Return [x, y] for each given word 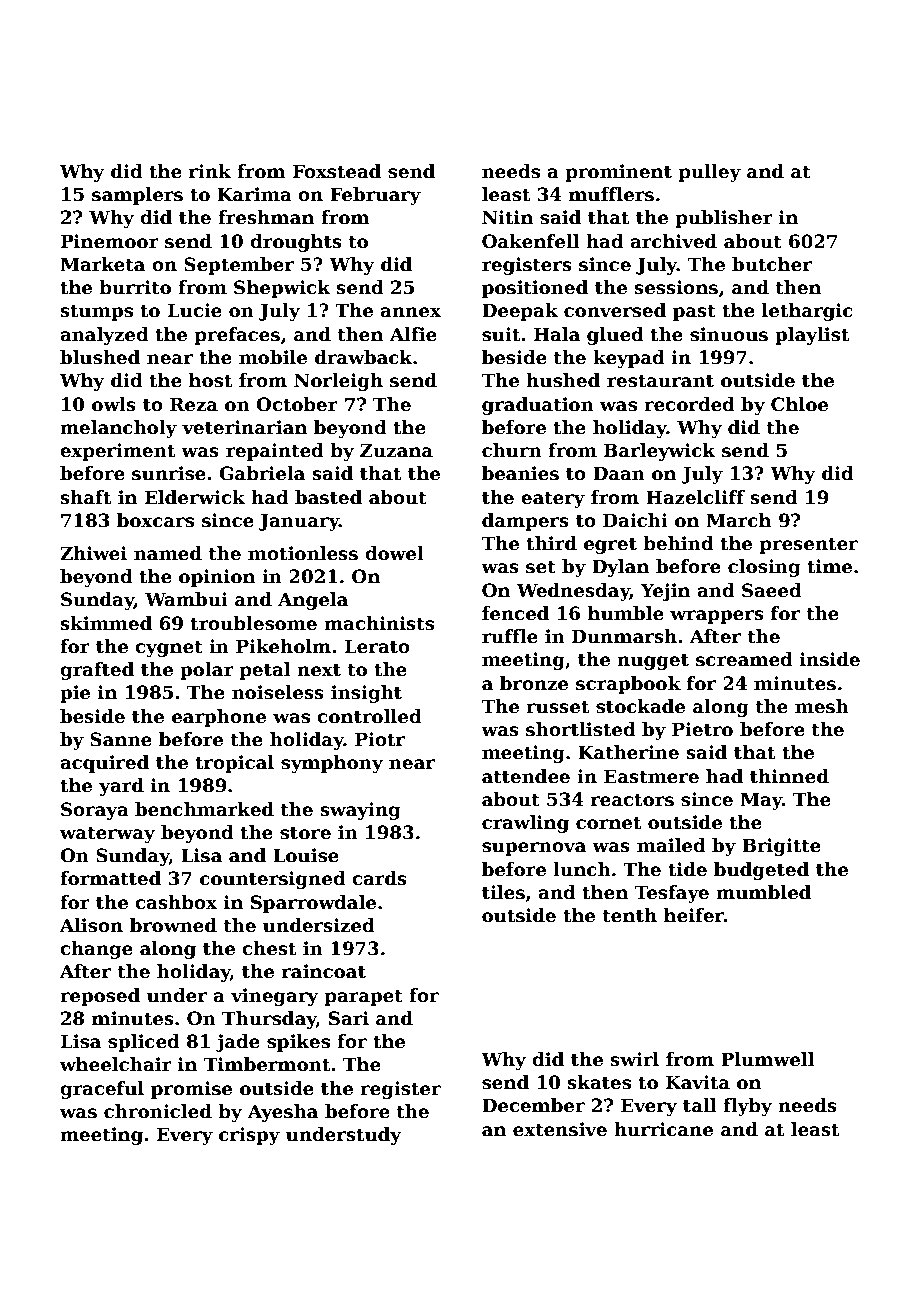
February [375, 196]
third [551, 543]
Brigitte [781, 847]
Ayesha [283, 1113]
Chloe [799, 404]
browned [173, 925]
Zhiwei [93, 553]
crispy [249, 1136]
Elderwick [195, 497]
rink [210, 171]
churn [512, 450]
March [738, 520]
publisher [724, 219]
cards [379, 878]
